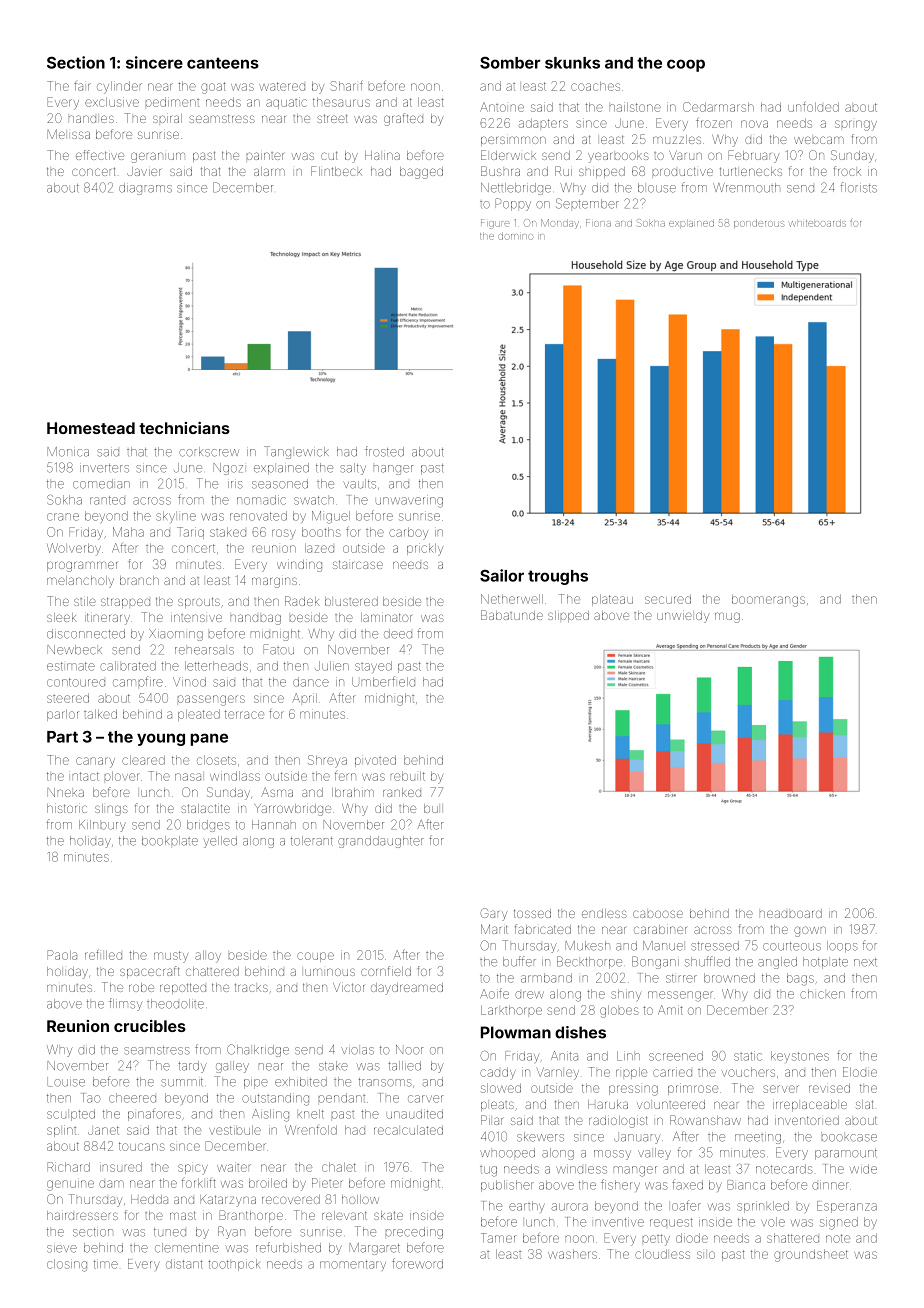 Image resolution: width=924 pixels, height=1308 pixels. Describe the element at coordinates (119, 87) in the screenshot. I see `cylinder` at that location.
